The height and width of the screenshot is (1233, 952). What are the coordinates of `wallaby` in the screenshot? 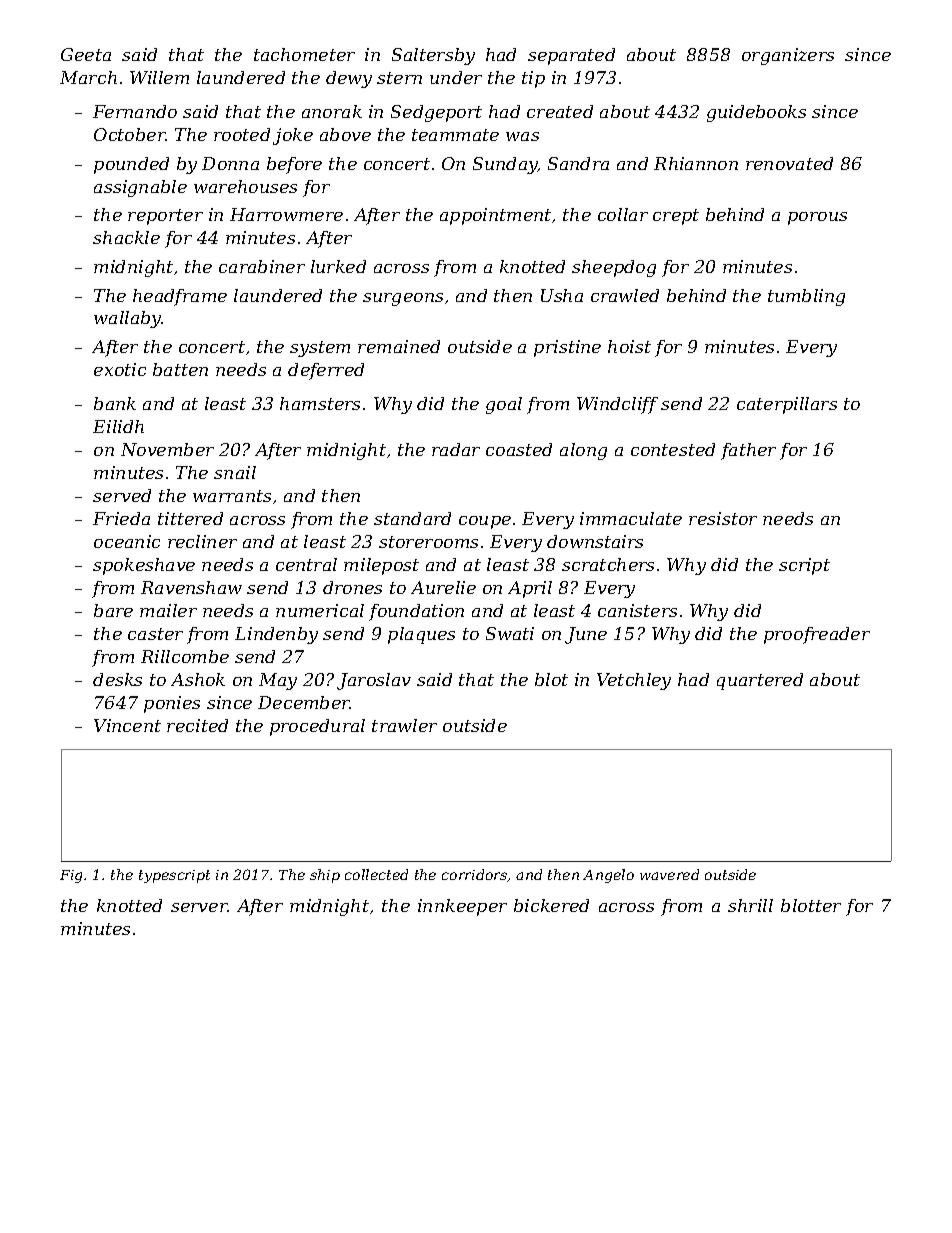 It's located at (128, 319).
